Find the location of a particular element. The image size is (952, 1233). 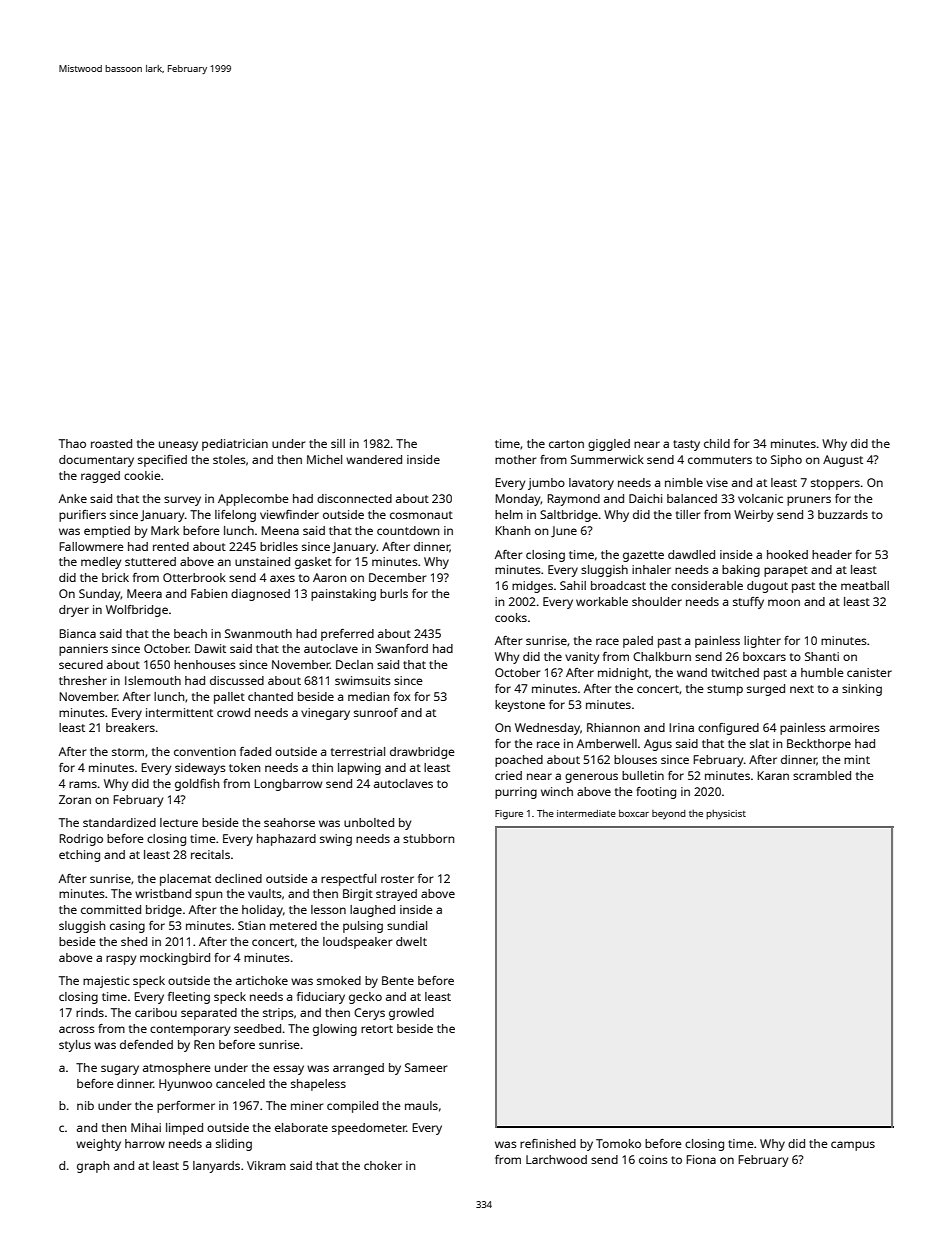

cooks is located at coordinates (511, 617).
